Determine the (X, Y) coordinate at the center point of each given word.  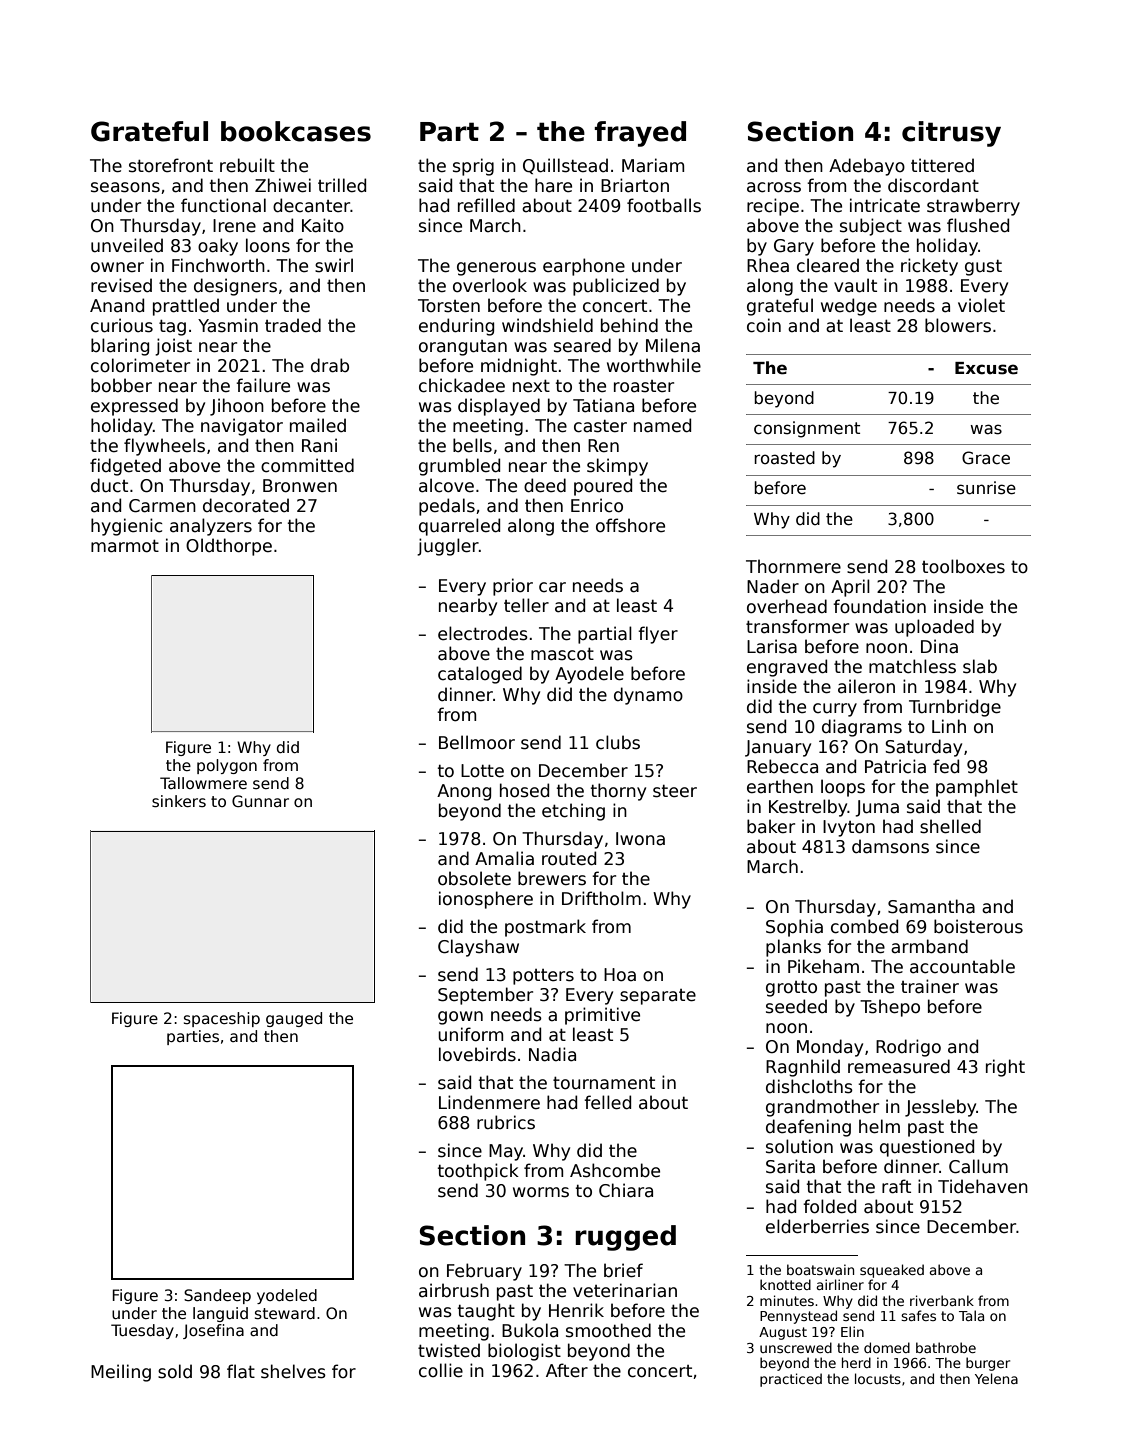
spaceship (222, 1019)
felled (607, 1102)
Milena (673, 345)
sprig (473, 167)
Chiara (626, 1190)
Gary (794, 247)
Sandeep (217, 1296)
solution (799, 1146)
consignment (807, 429)
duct (109, 485)
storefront (171, 165)
